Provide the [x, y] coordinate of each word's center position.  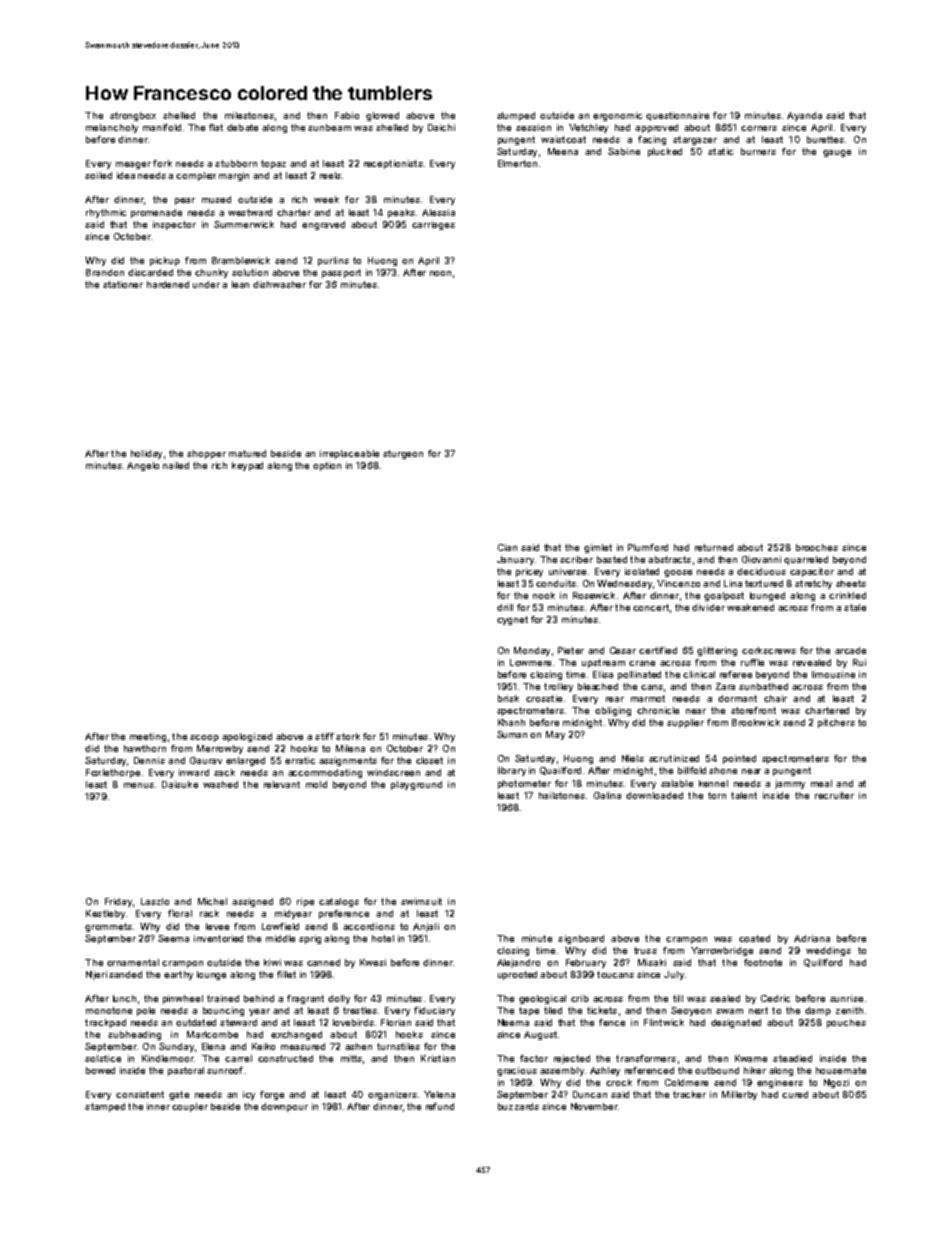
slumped [516, 116]
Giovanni [761, 559]
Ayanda [804, 116]
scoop [204, 738]
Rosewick [594, 595]
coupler [190, 1107]
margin [234, 176]
